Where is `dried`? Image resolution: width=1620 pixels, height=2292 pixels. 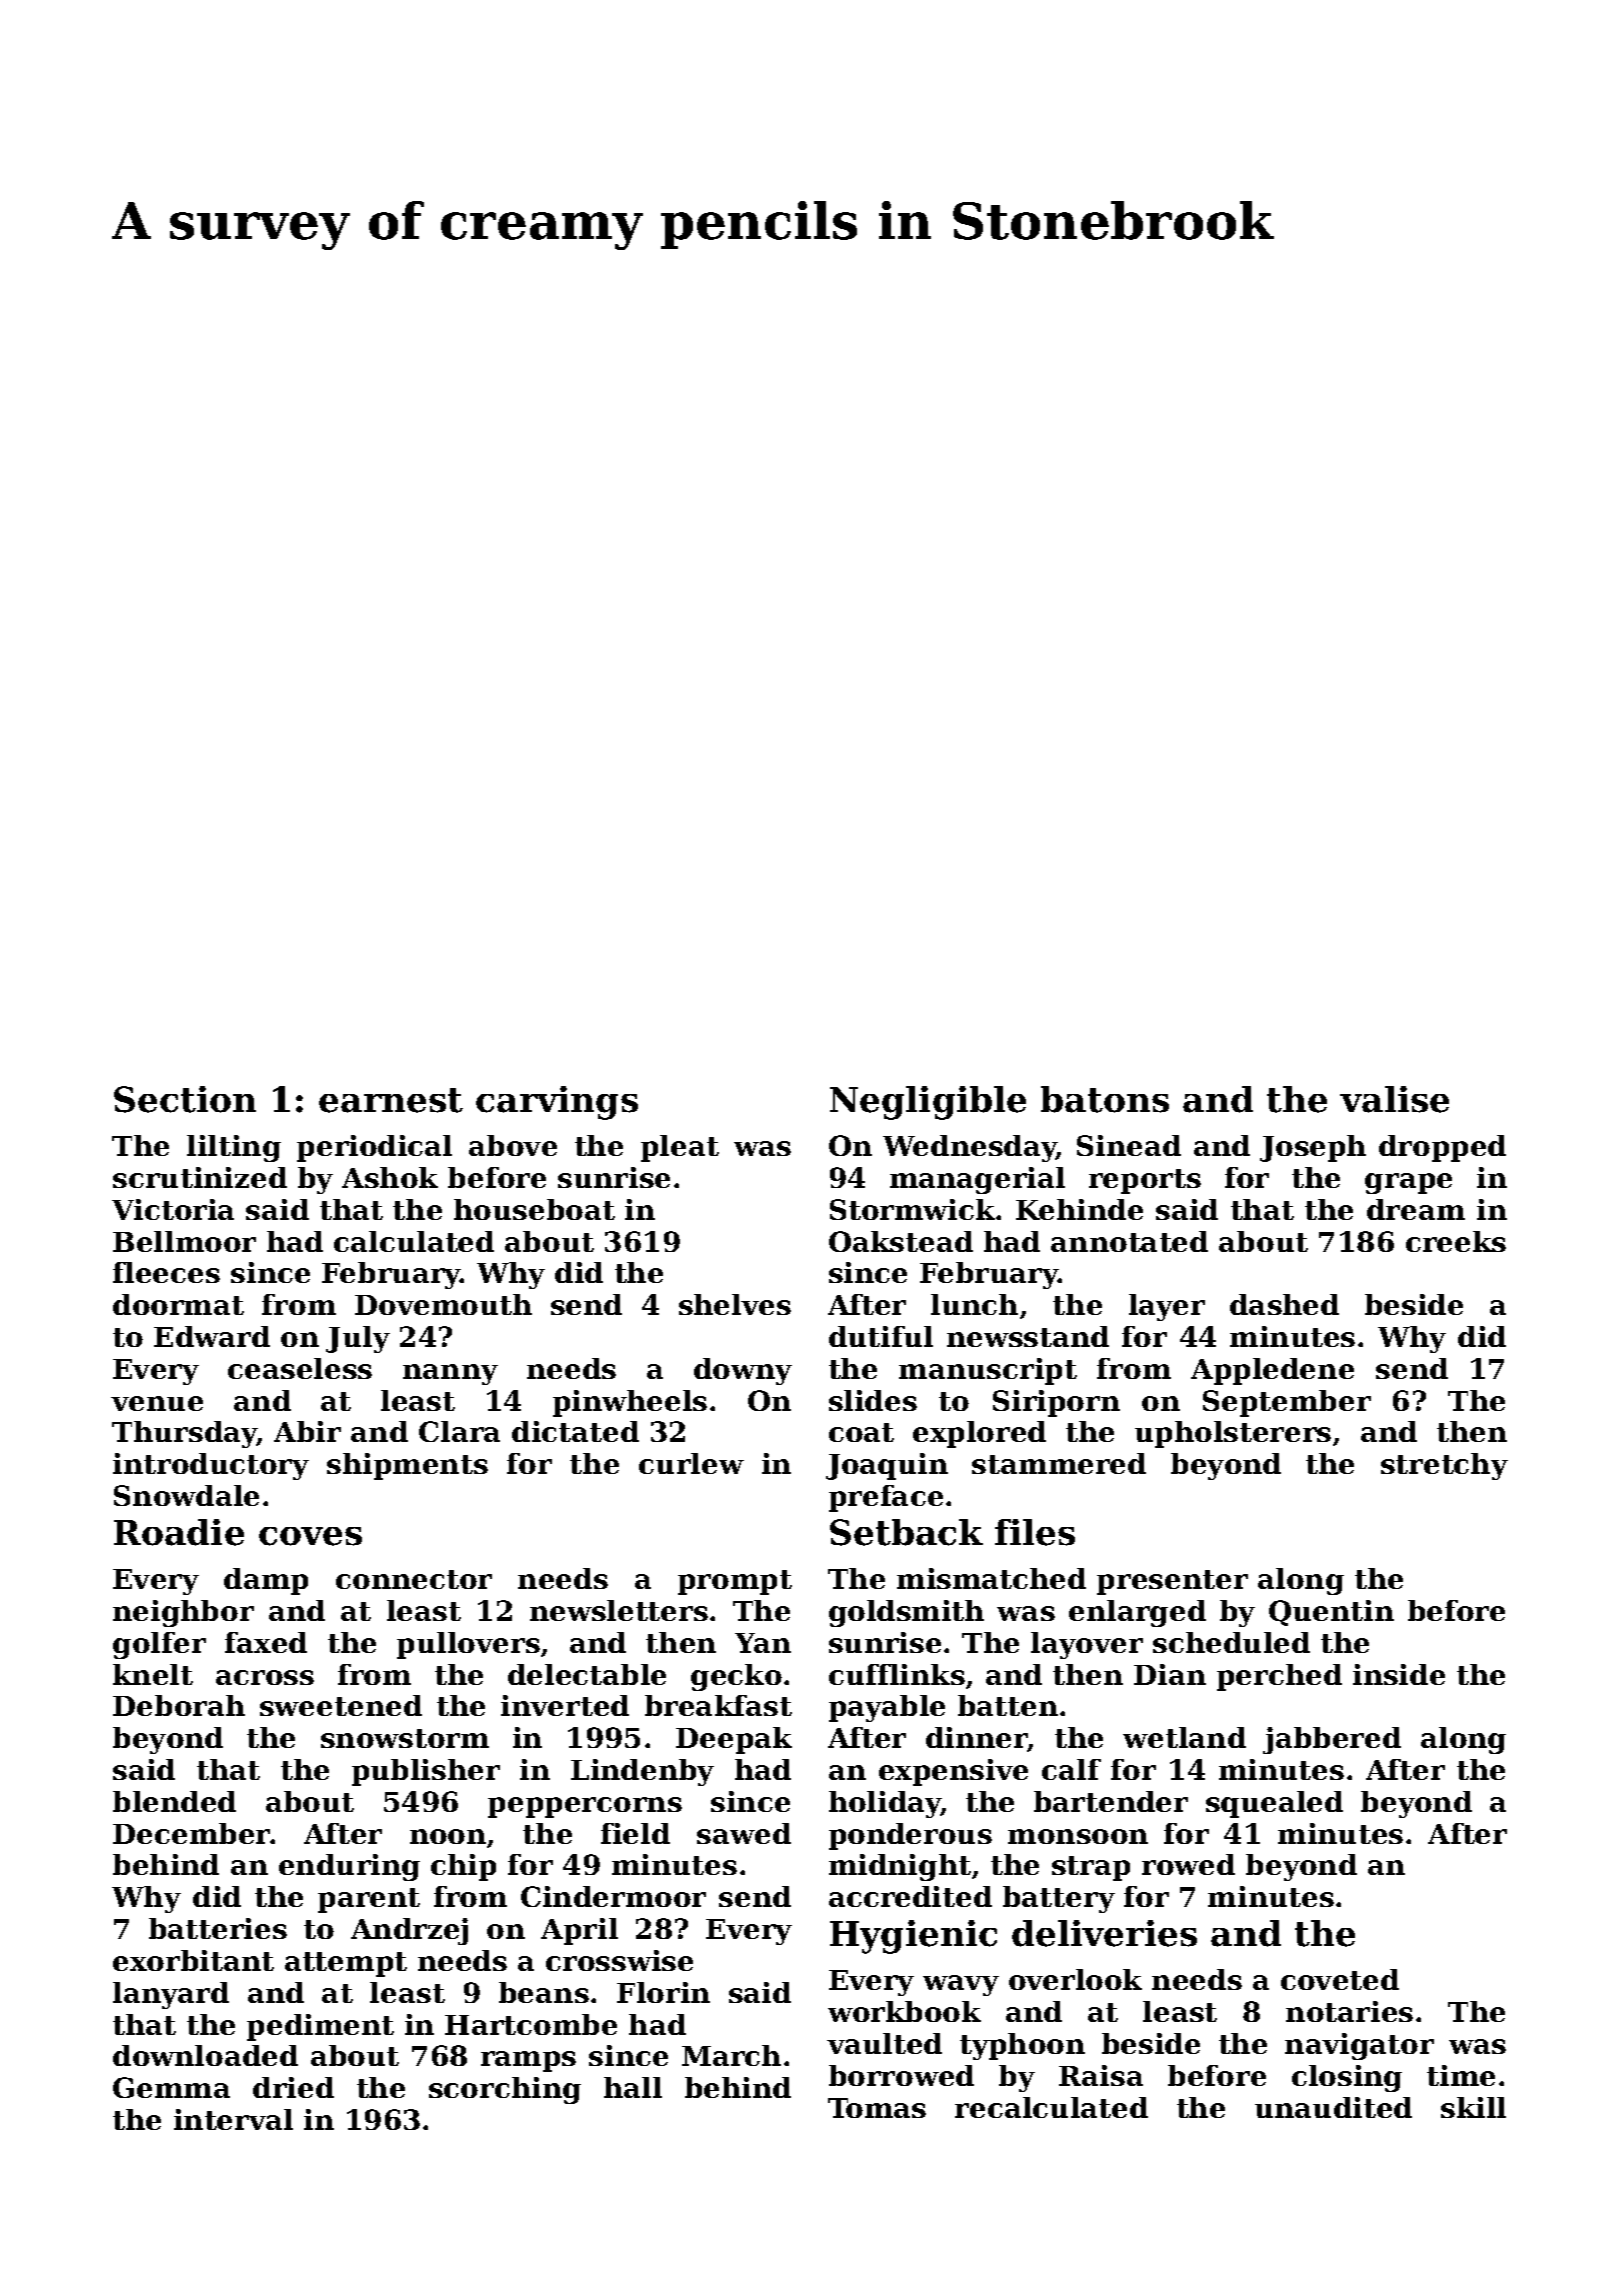 dried is located at coordinates (293, 2087).
